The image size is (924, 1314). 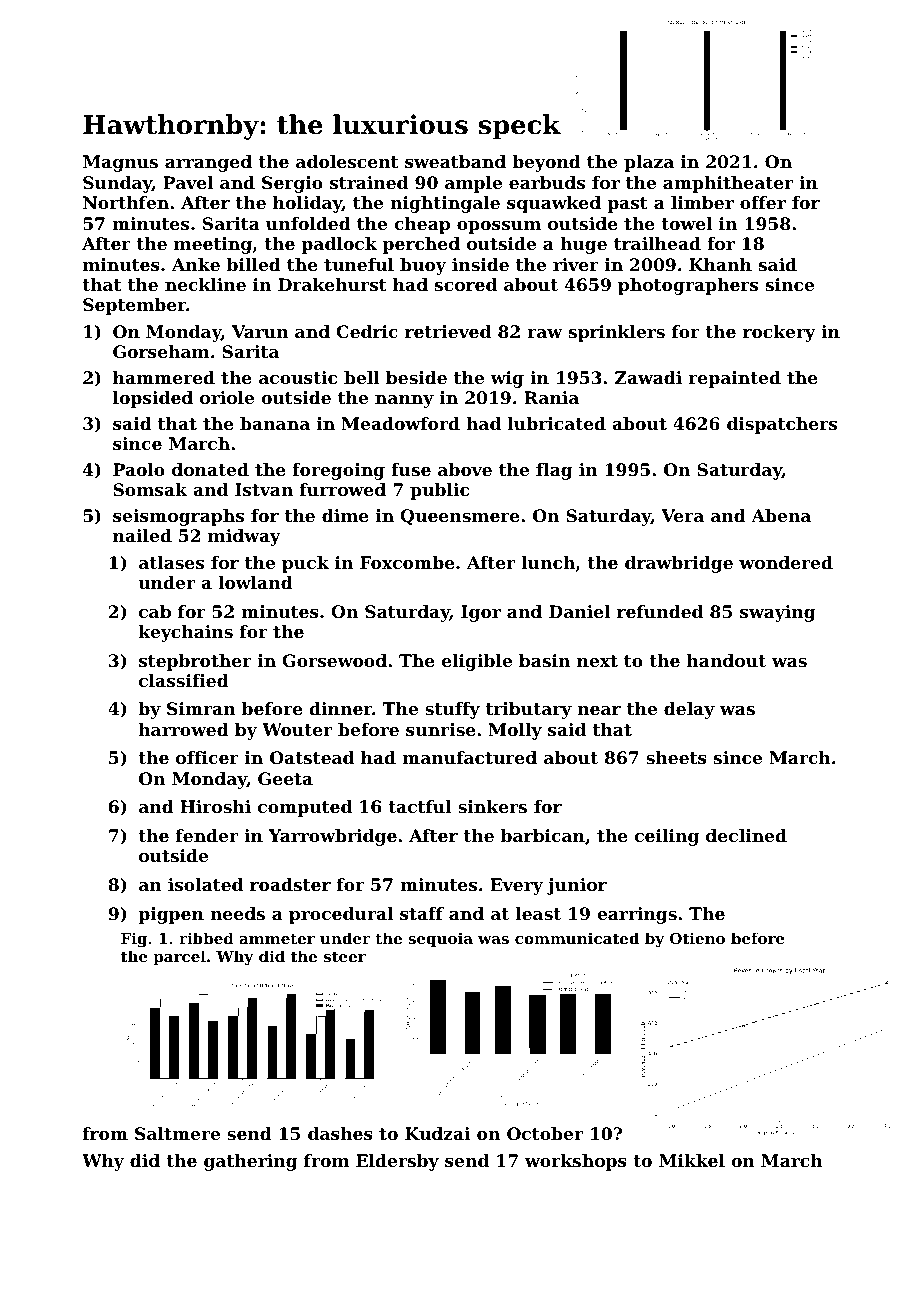 I want to click on ceiling, so click(x=667, y=837).
